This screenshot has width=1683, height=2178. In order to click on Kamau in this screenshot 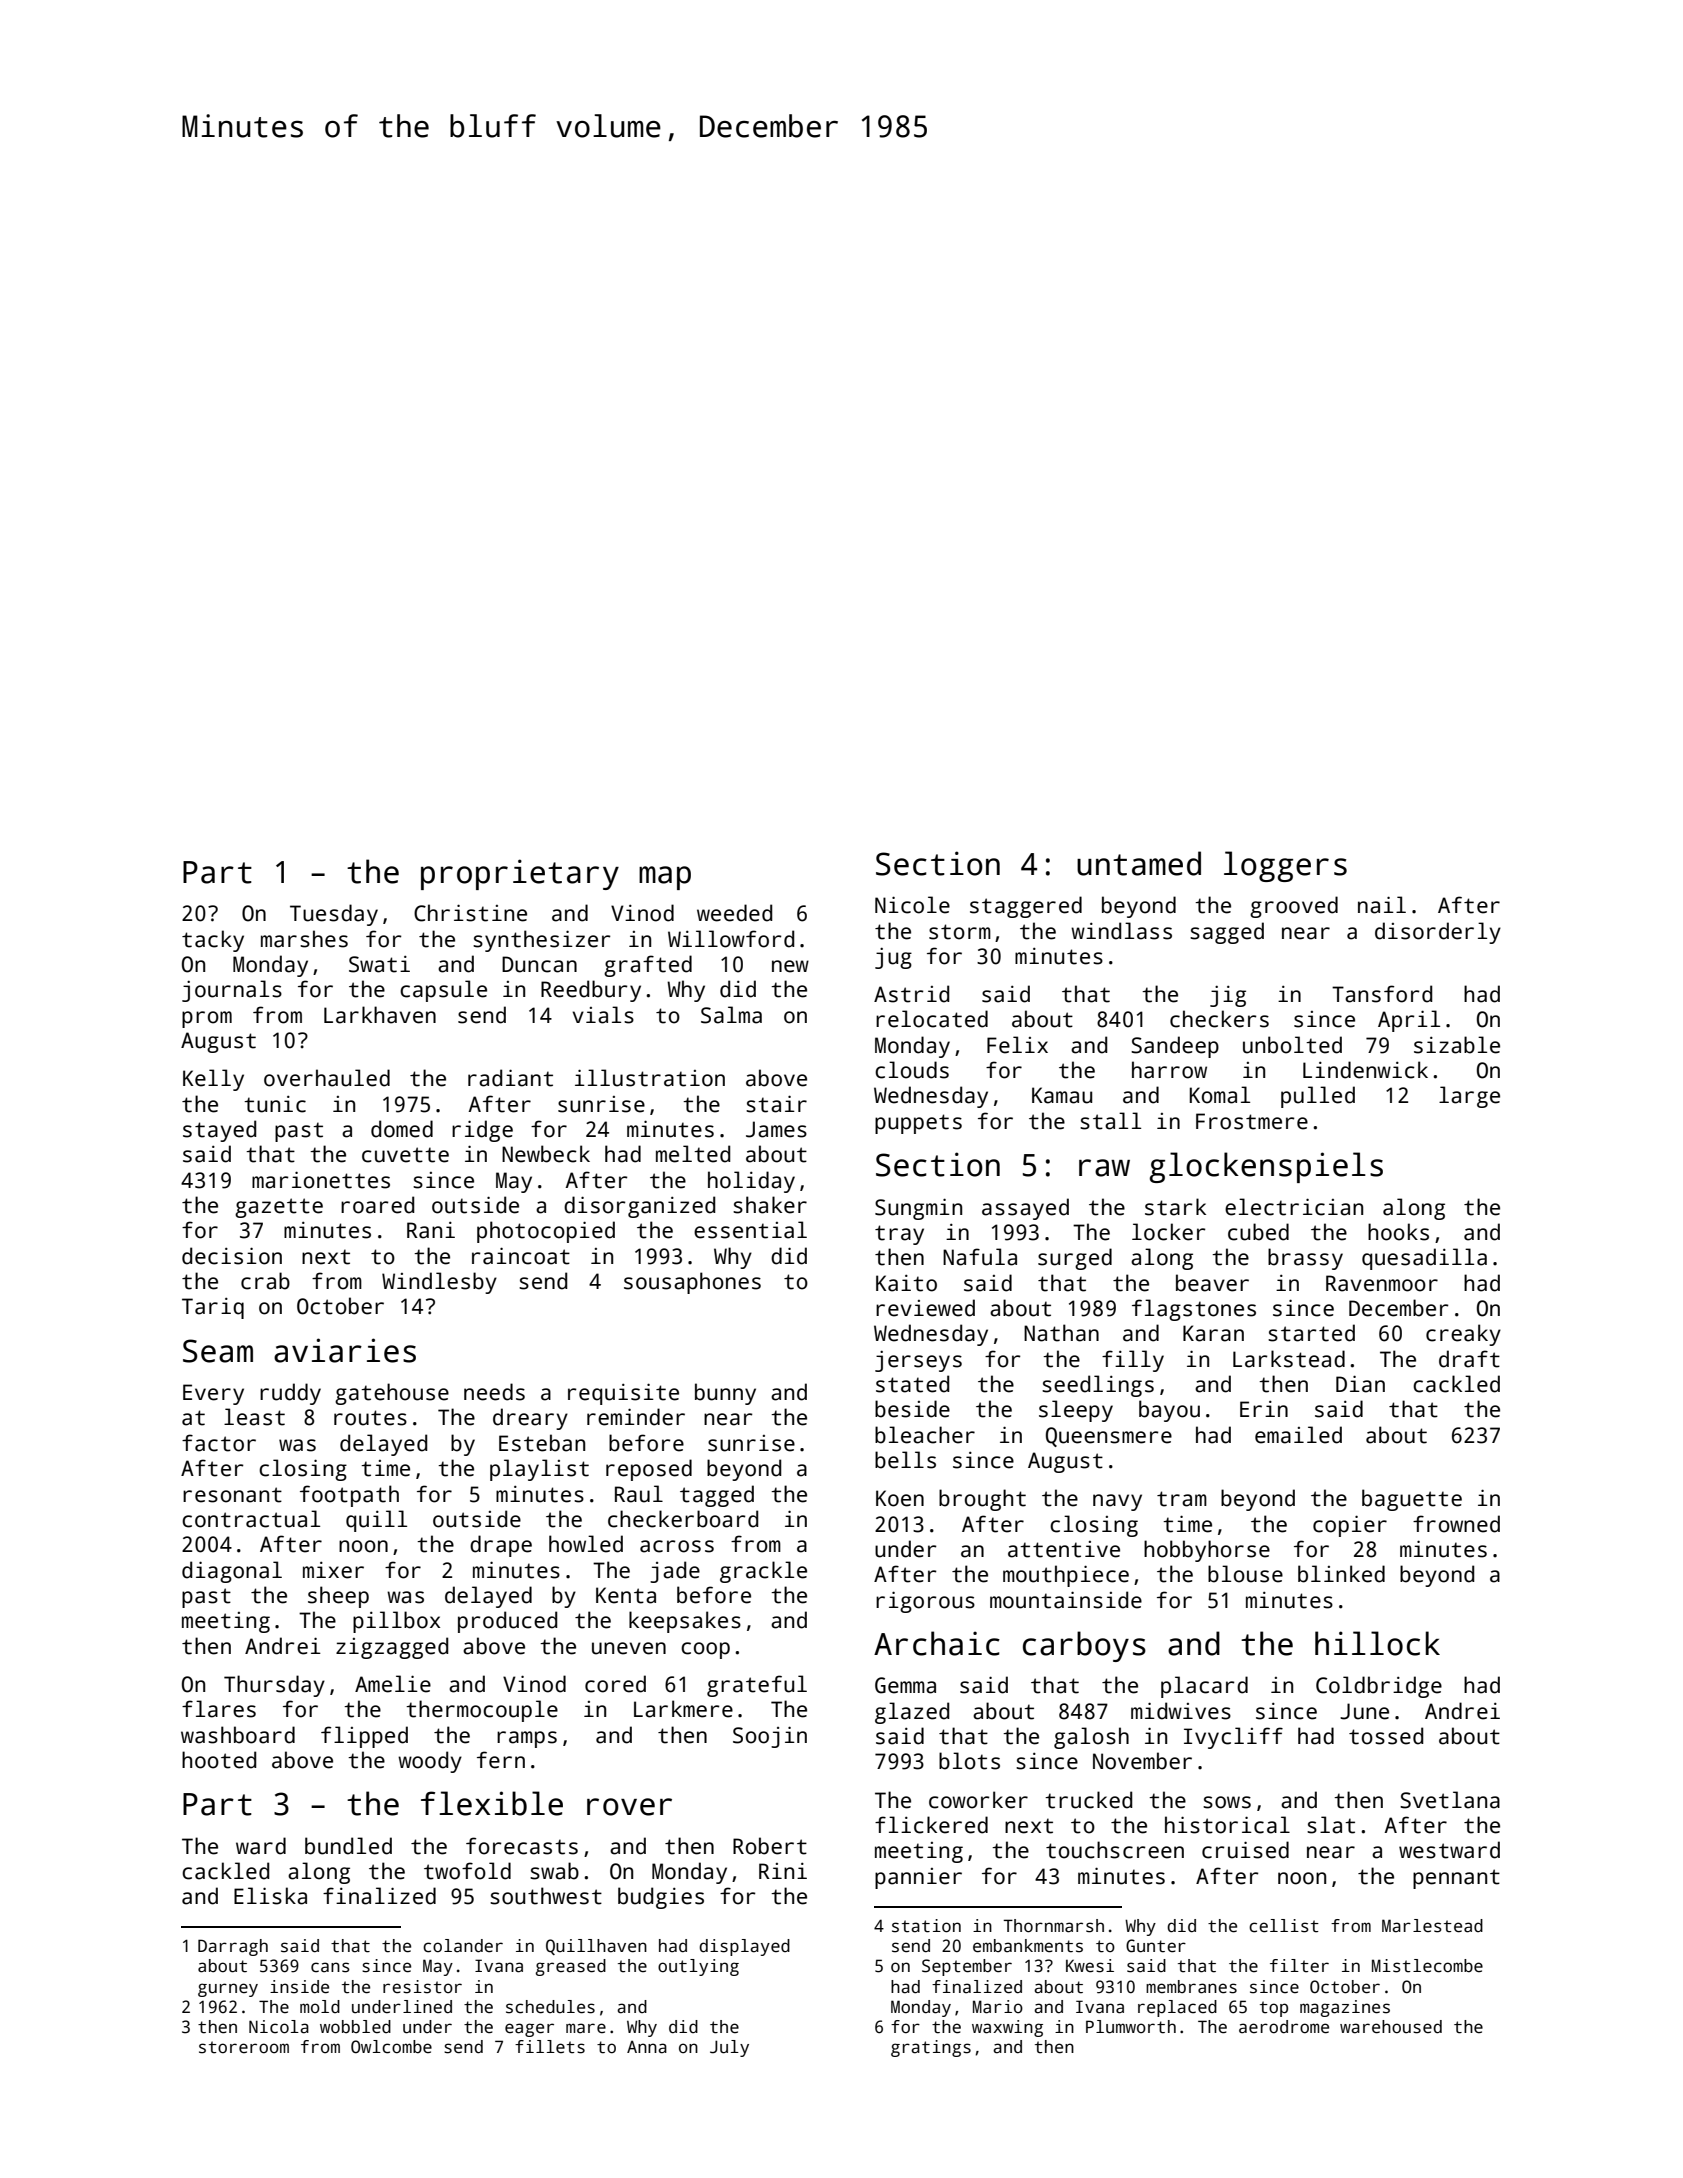, I will do `click(1062, 1095)`.
